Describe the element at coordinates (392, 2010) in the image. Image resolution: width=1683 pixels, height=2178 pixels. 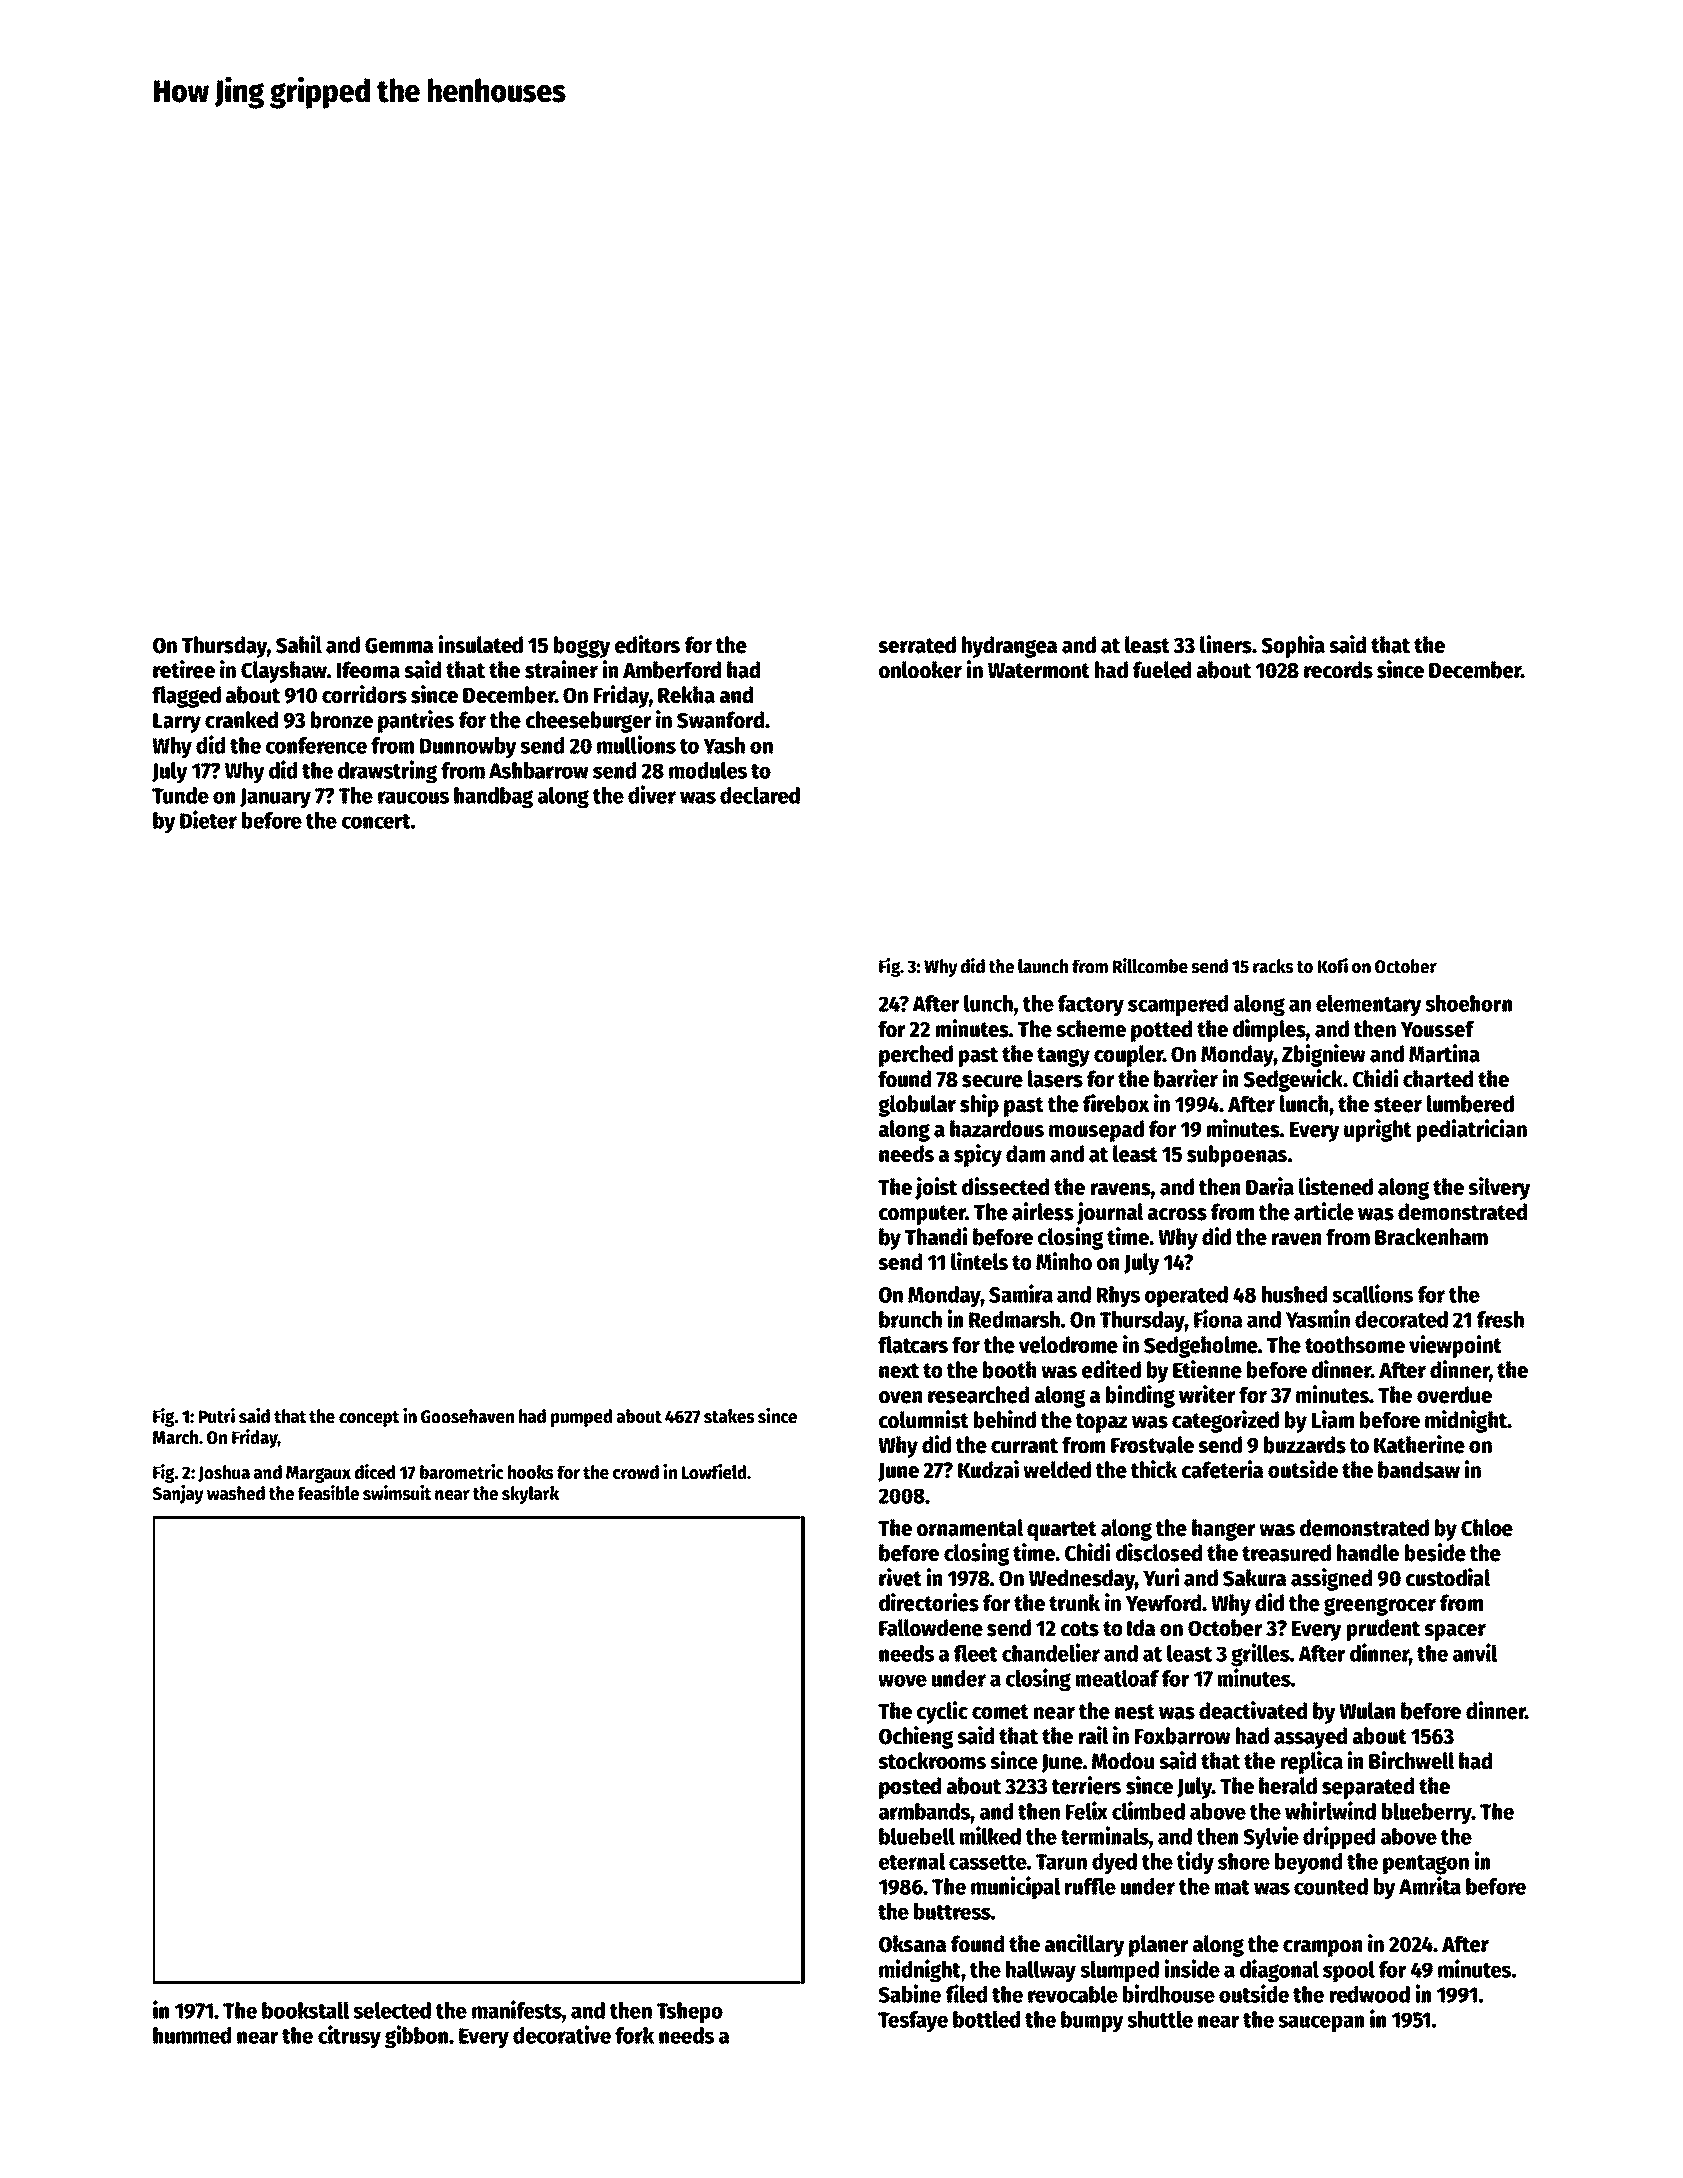
I see `selected` at that location.
